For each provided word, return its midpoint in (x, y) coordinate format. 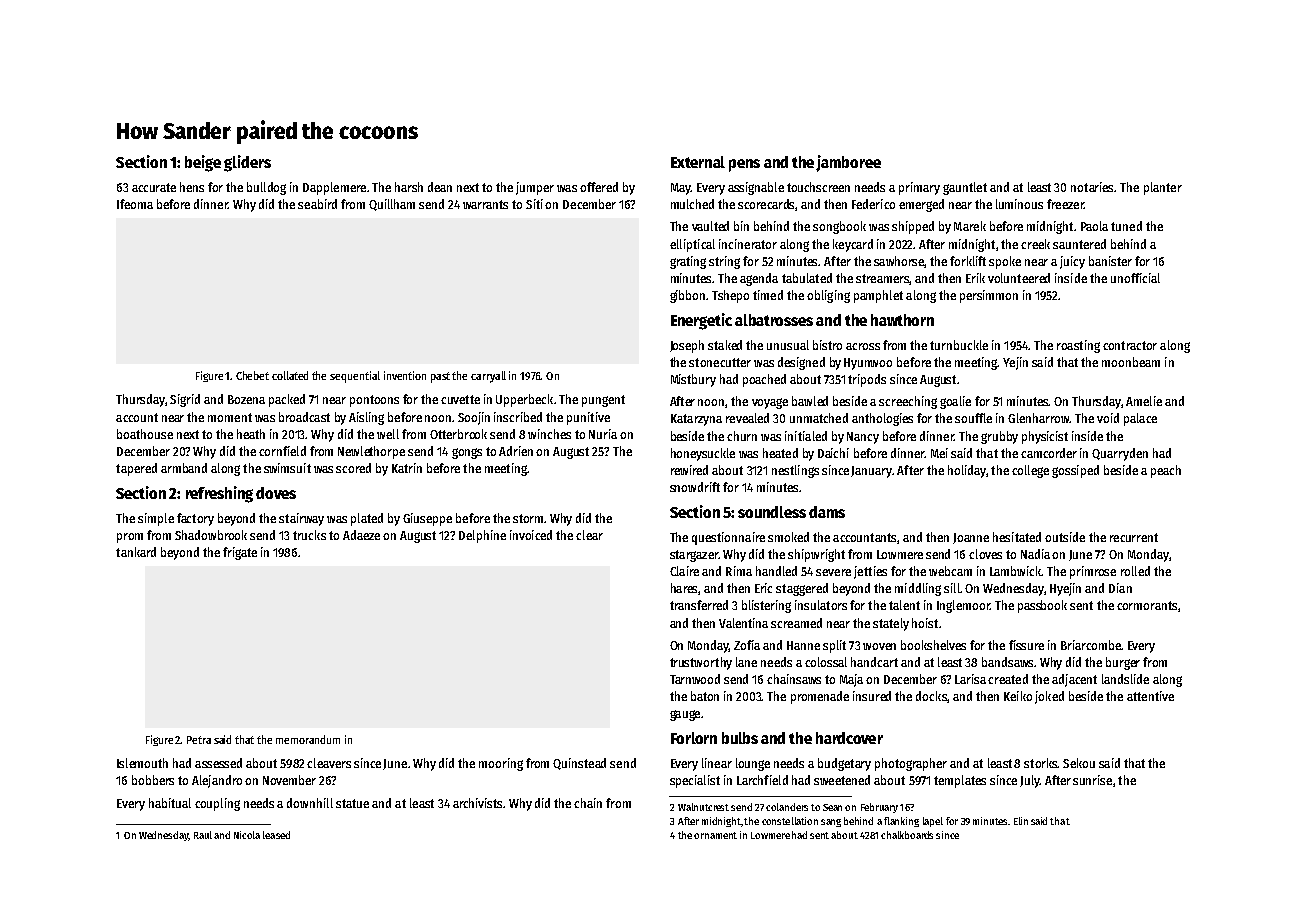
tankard (136, 552)
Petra (199, 740)
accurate (154, 187)
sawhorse (899, 261)
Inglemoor (963, 606)
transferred (699, 605)
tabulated (807, 278)
